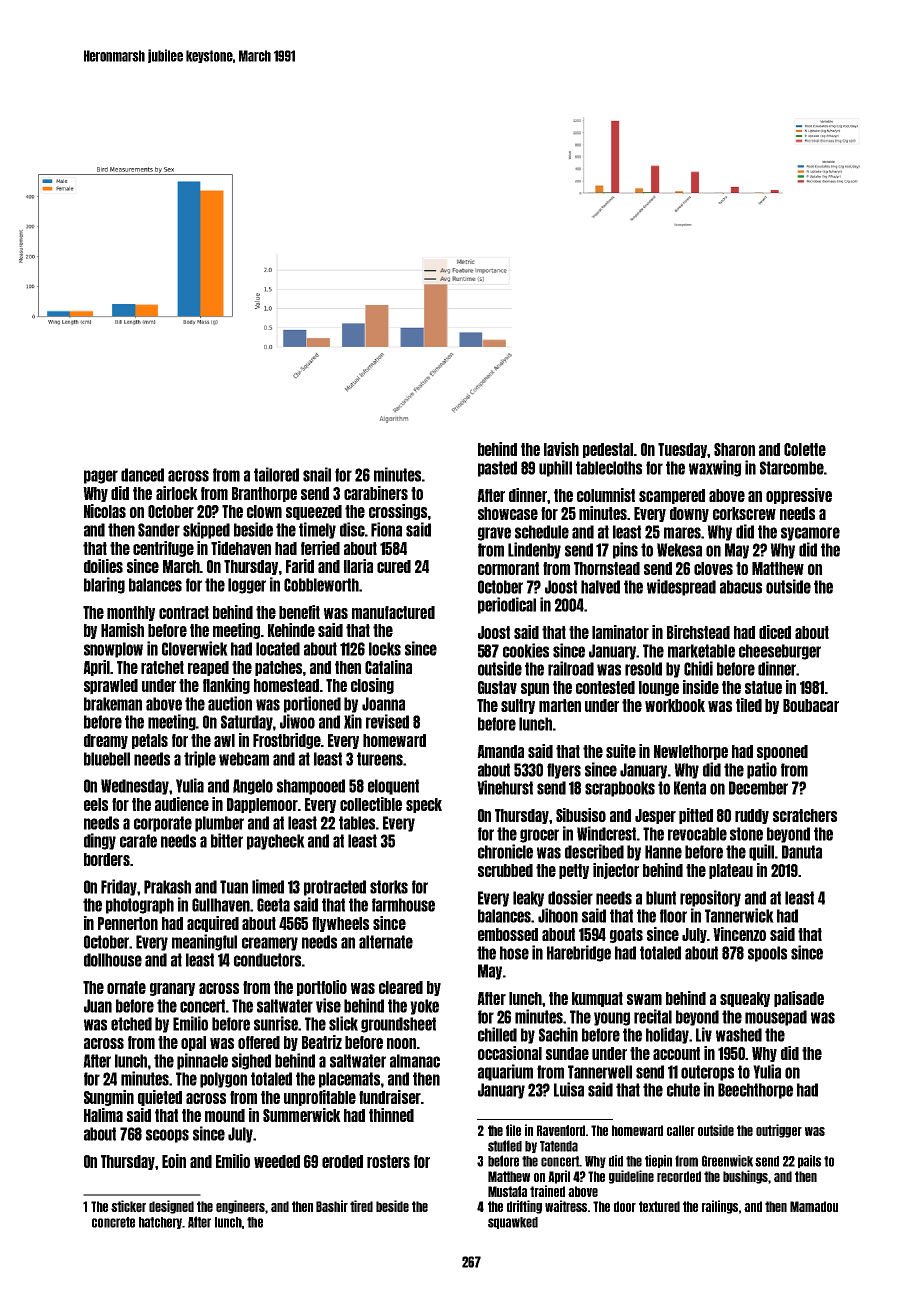 This screenshot has width=924, height=1308. I want to click on lavish, so click(561, 449).
